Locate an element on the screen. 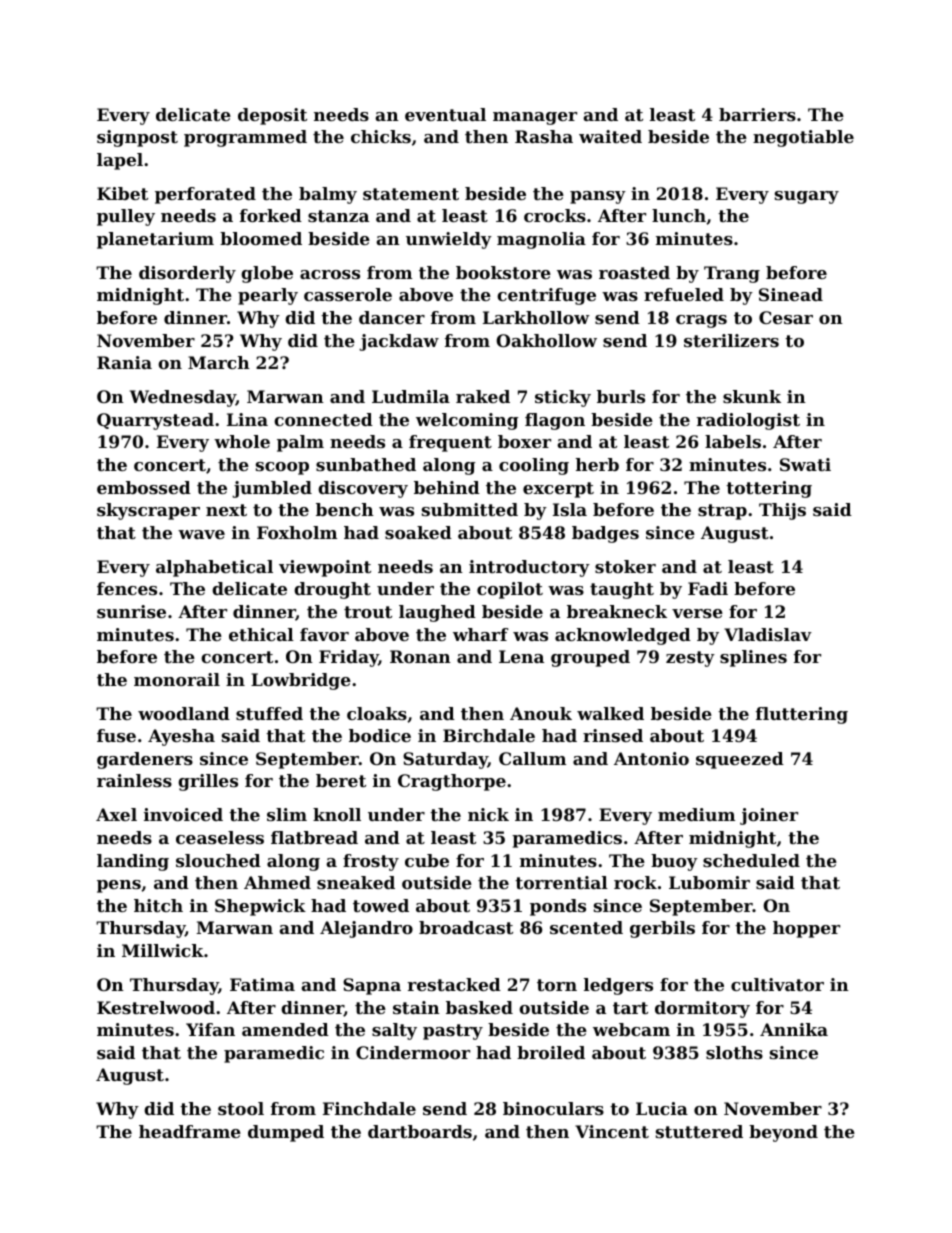  headframe is located at coordinates (190, 1131).
